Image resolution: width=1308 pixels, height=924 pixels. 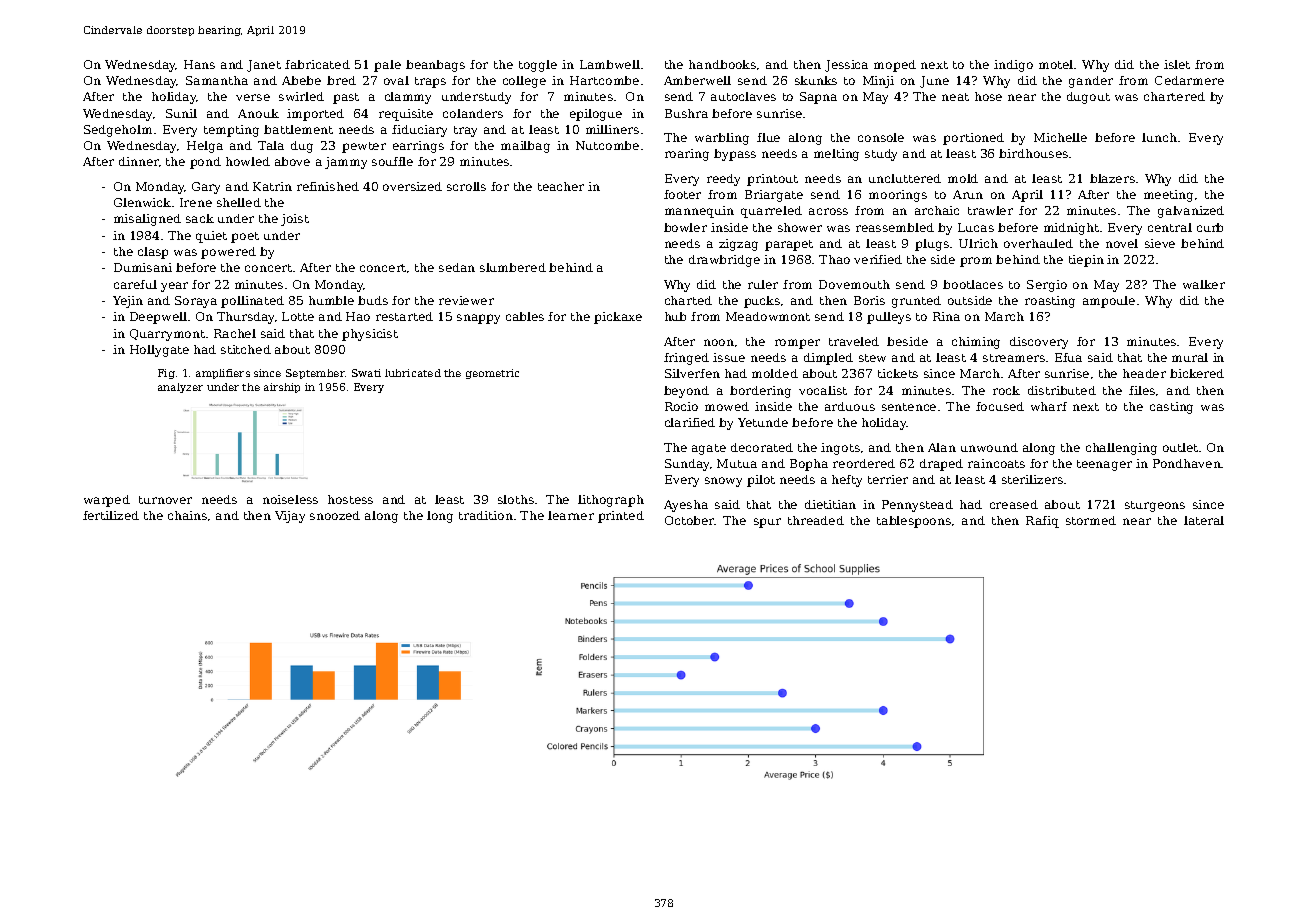 I want to click on lunch, so click(x=1159, y=137).
